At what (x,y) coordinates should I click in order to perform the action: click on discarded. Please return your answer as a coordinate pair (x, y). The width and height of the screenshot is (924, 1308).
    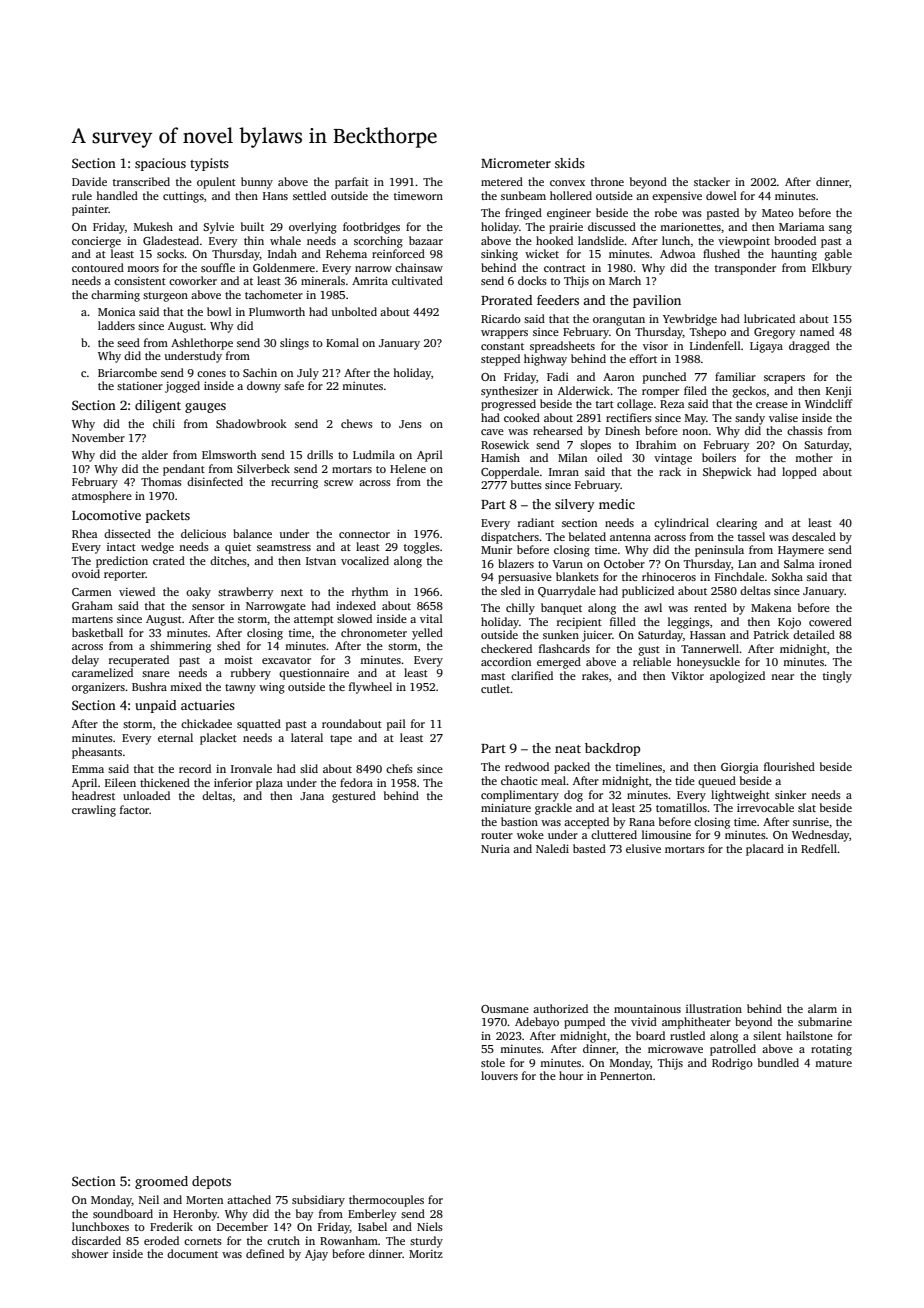
    Looking at the image, I should click on (96, 1240).
